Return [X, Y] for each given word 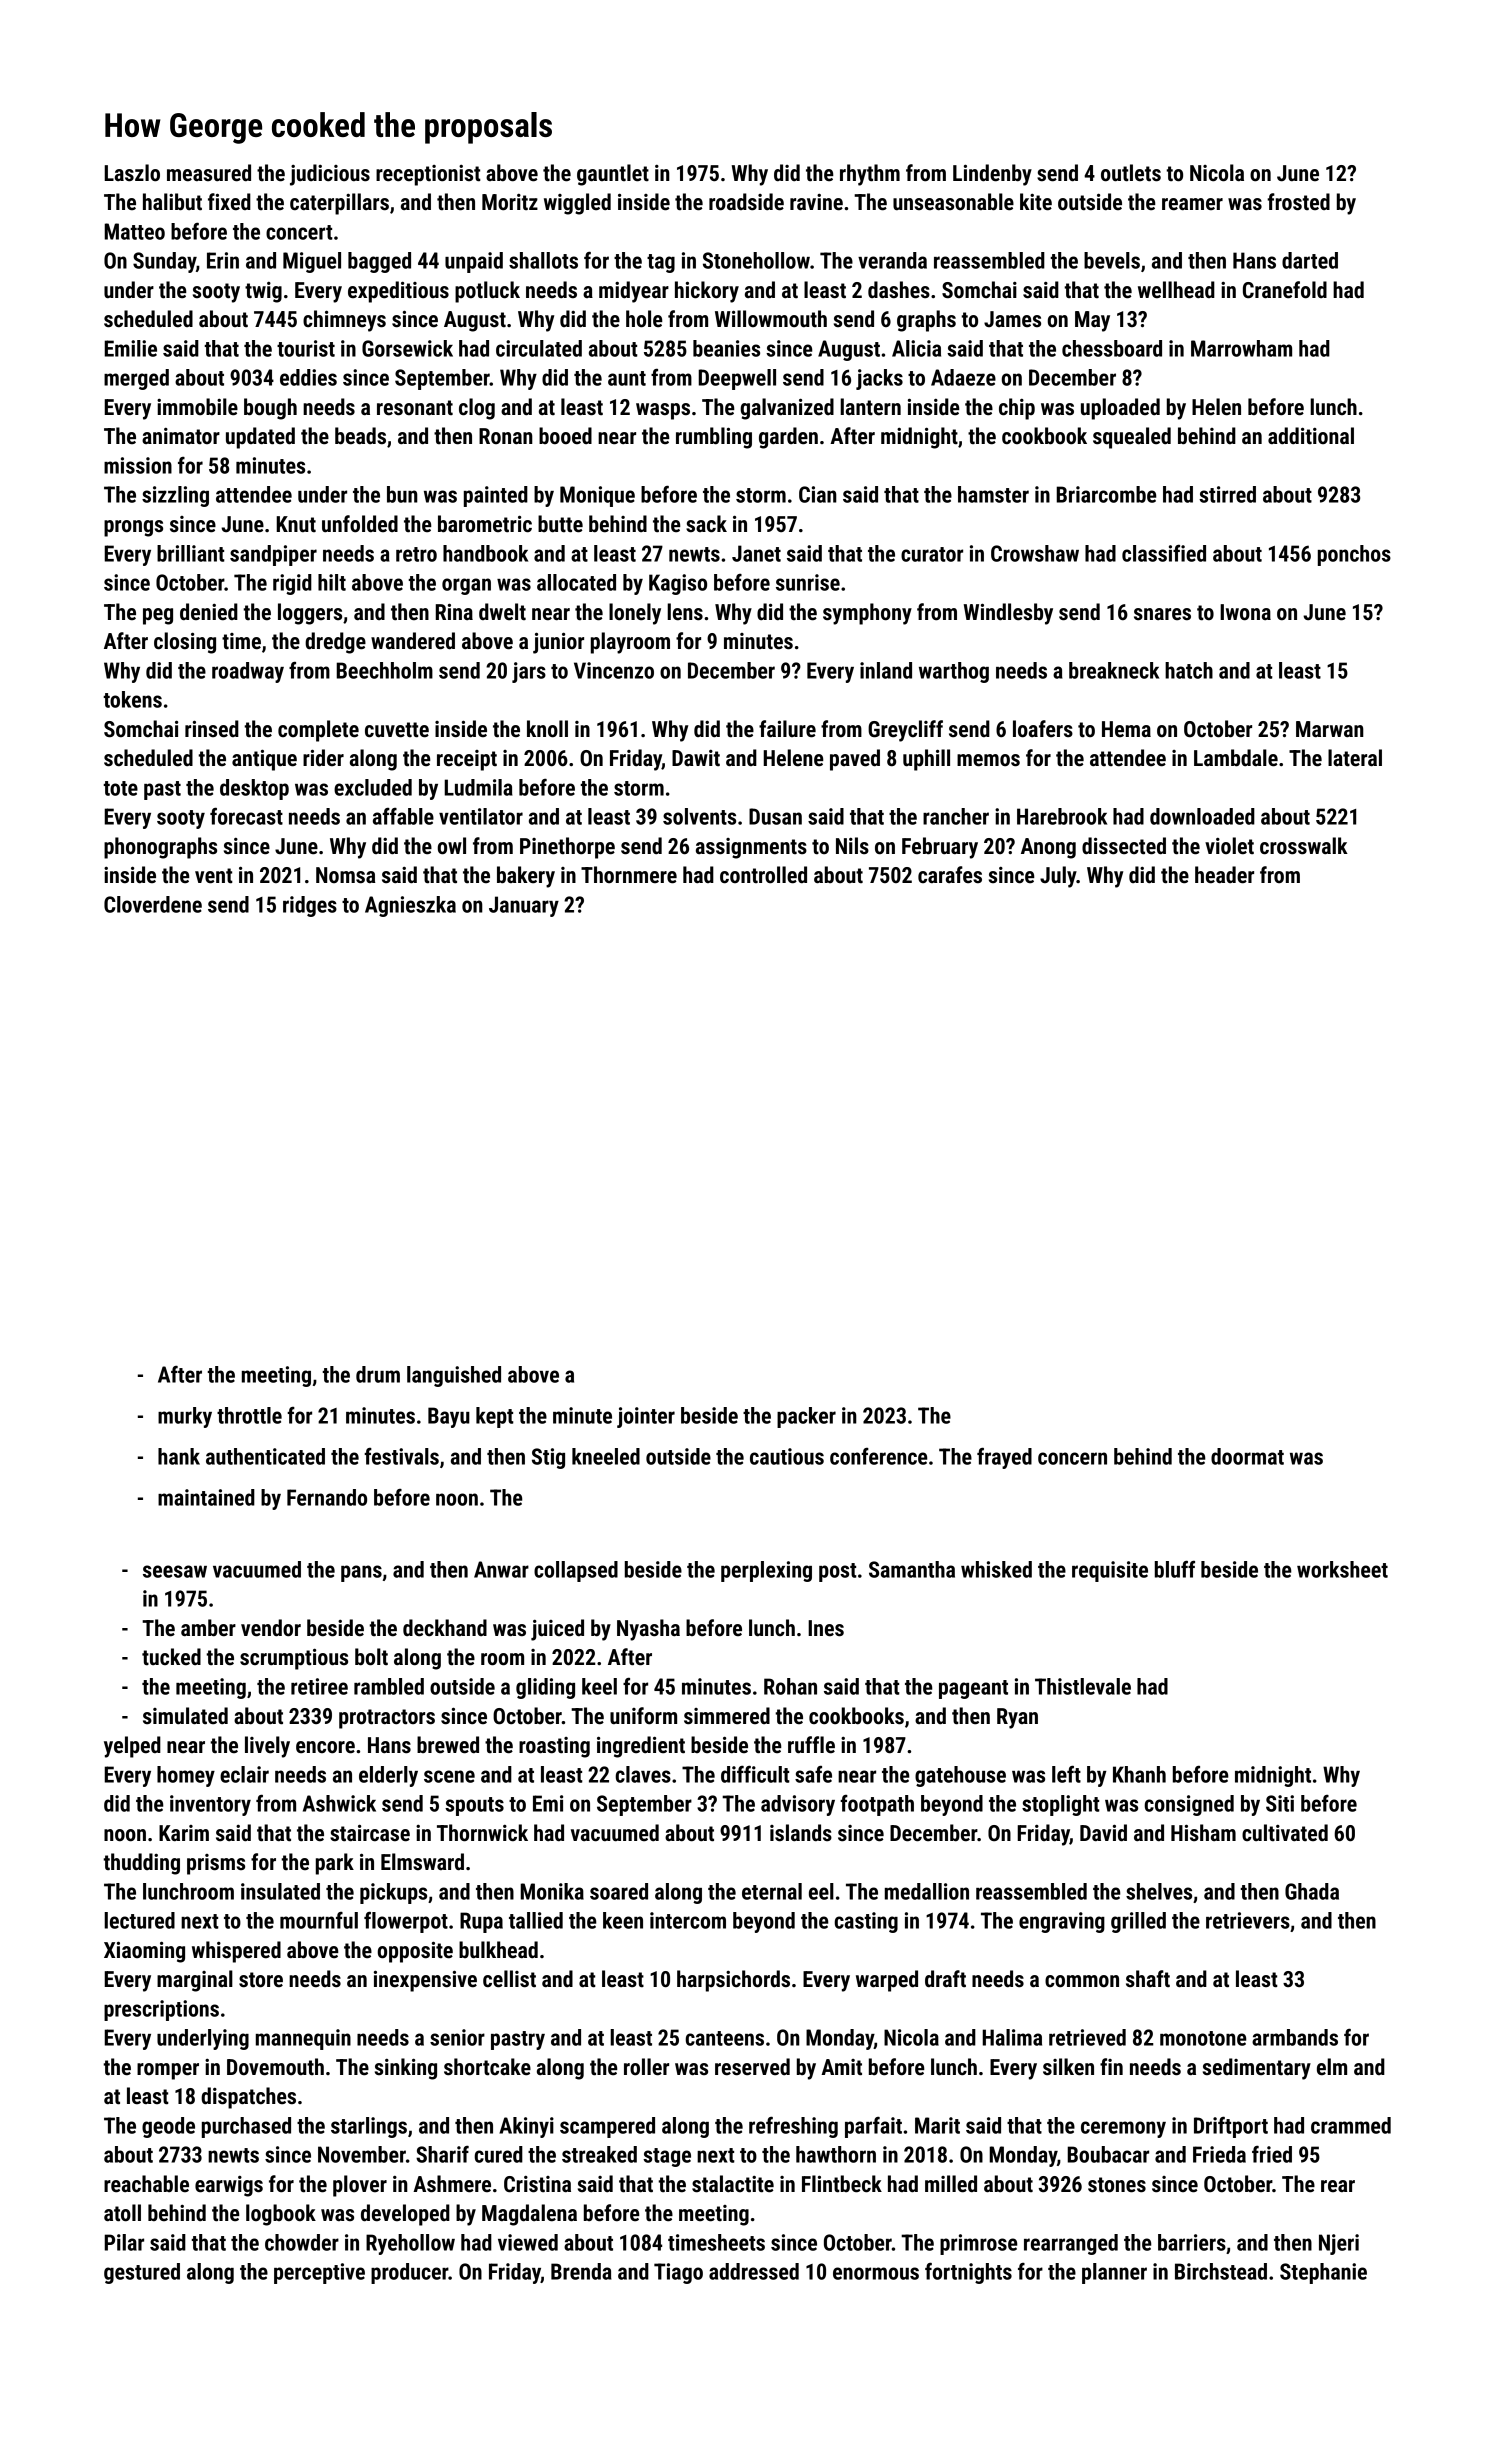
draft [945, 1979]
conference [879, 1456]
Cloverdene [153, 904]
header [1224, 875]
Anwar [501, 1569]
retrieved [1087, 2037]
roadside [746, 202]
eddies [308, 377]
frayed [1004, 1458]
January [524, 906]
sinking [406, 2069]
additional [1311, 436]
